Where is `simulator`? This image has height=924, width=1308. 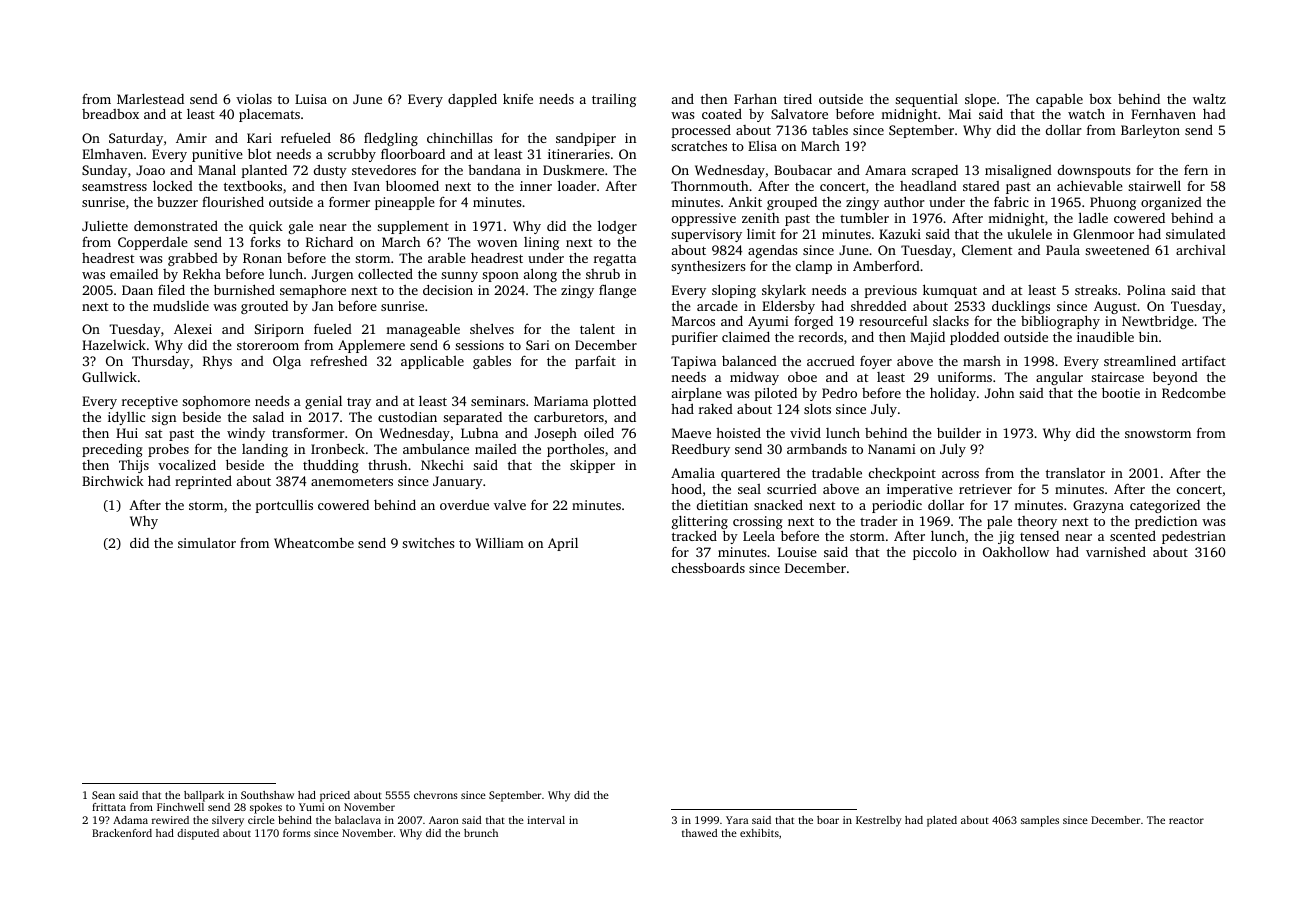
simulator is located at coordinates (207, 543).
